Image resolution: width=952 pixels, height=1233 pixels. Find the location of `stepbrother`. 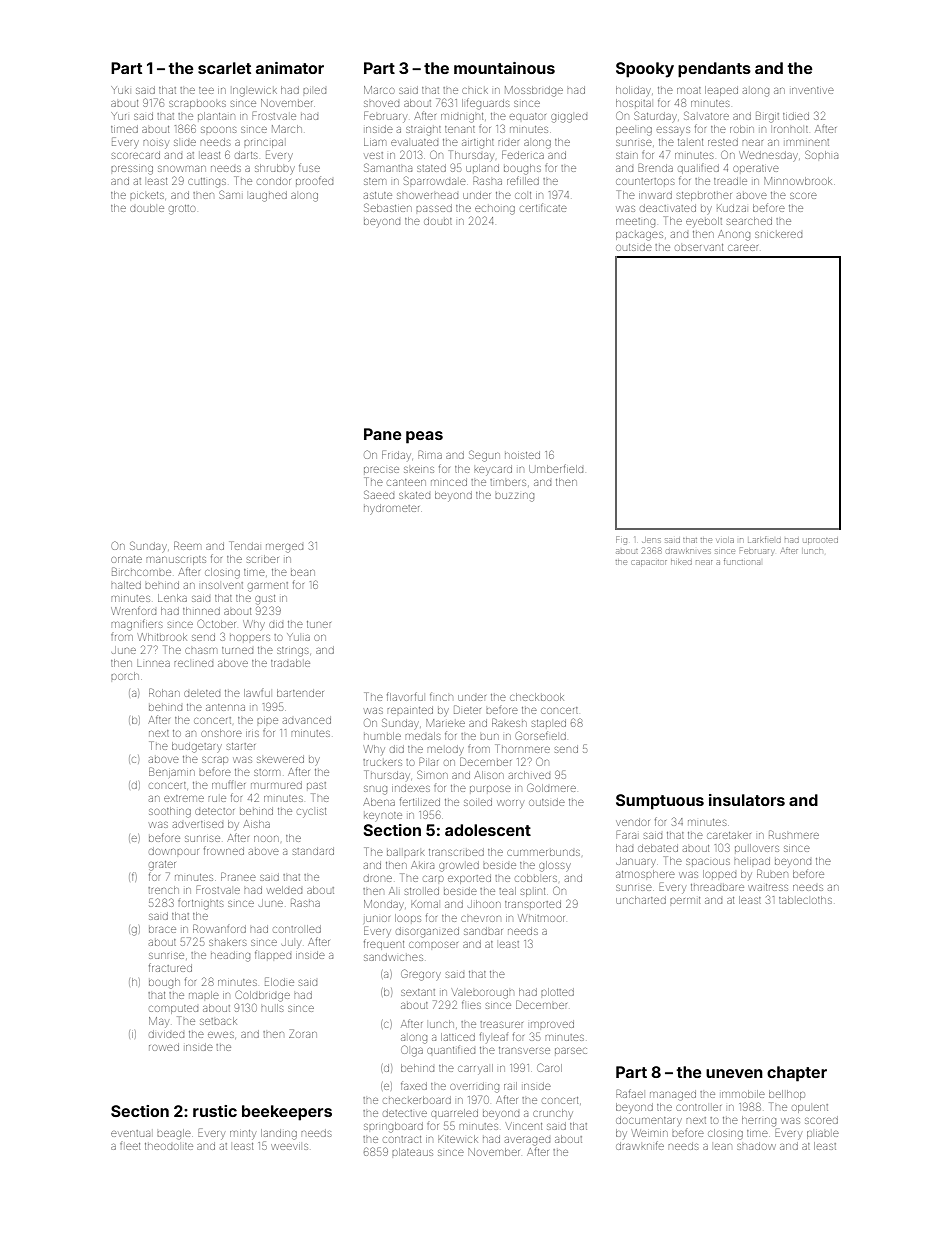

stepbrother is located at coordinates (704, 196).
